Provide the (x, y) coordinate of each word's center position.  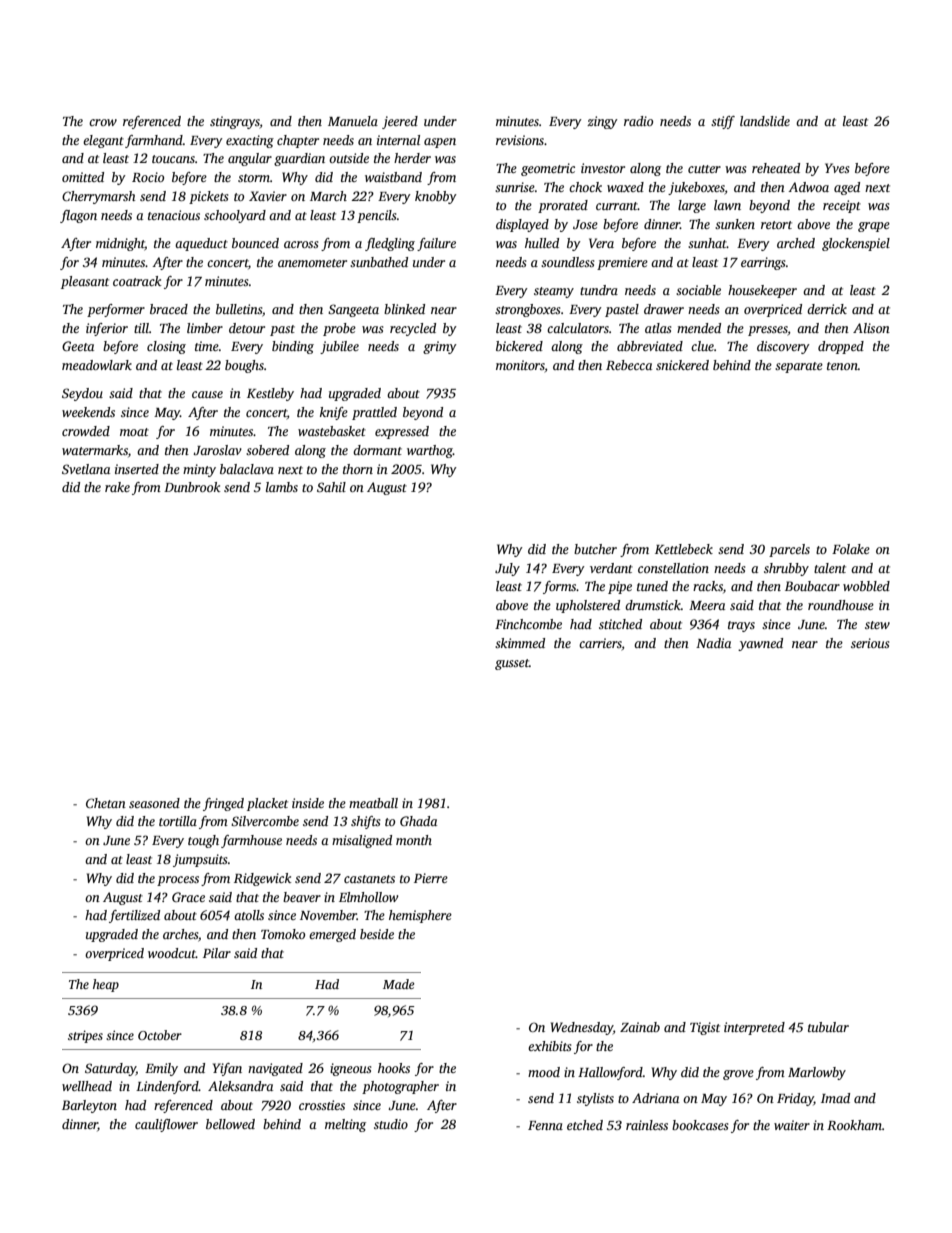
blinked (404, 309)
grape (874, 227)
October (160, 1035)
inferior (107, 329)
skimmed (520, 643)
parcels (789, 550)
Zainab (640, 1027)
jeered (400, 122)
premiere (622, 263)
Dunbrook (192, 487)
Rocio (148, 177)
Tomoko (283, 934)
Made (399, 984)
